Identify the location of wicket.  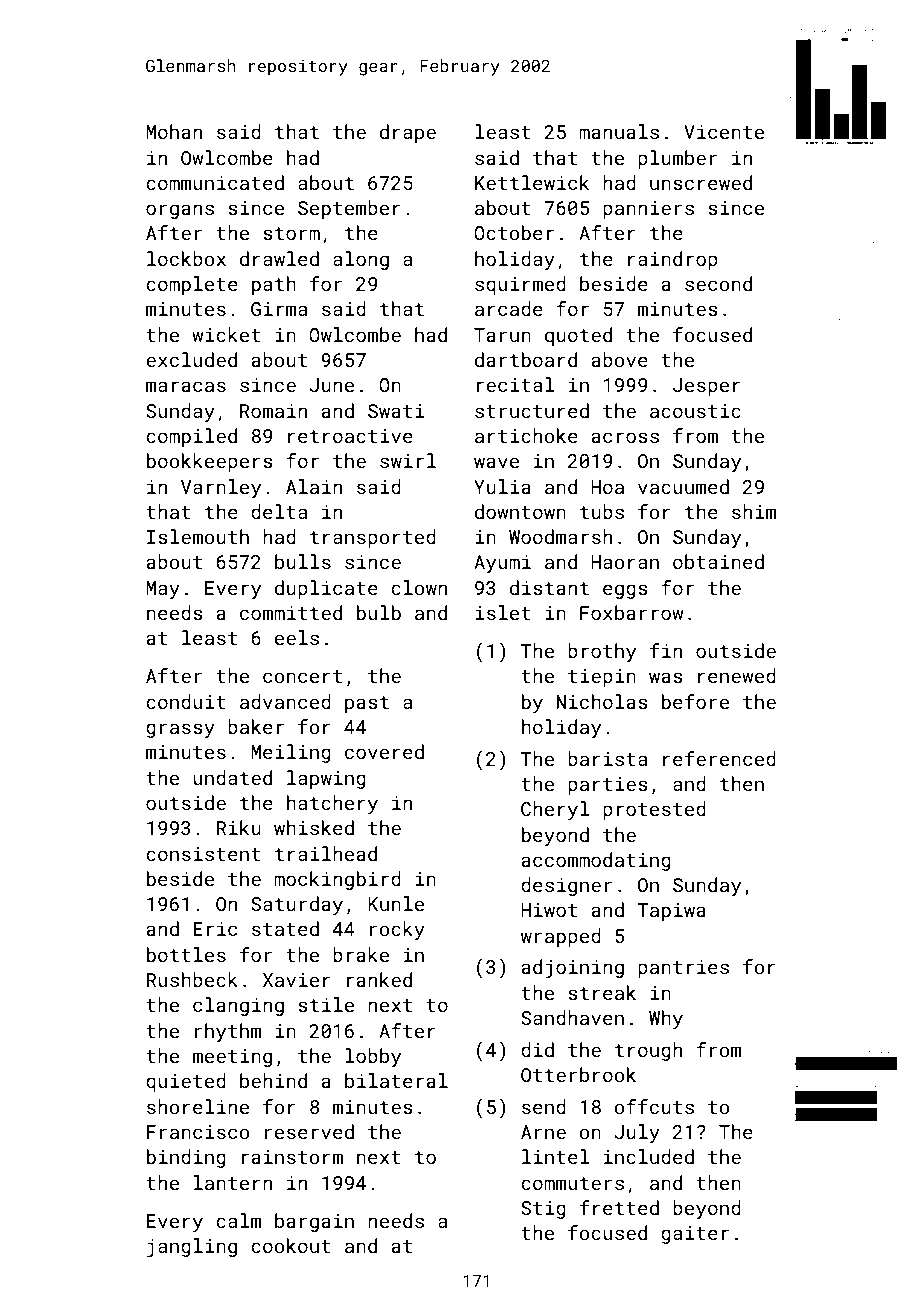
(226, 334).
